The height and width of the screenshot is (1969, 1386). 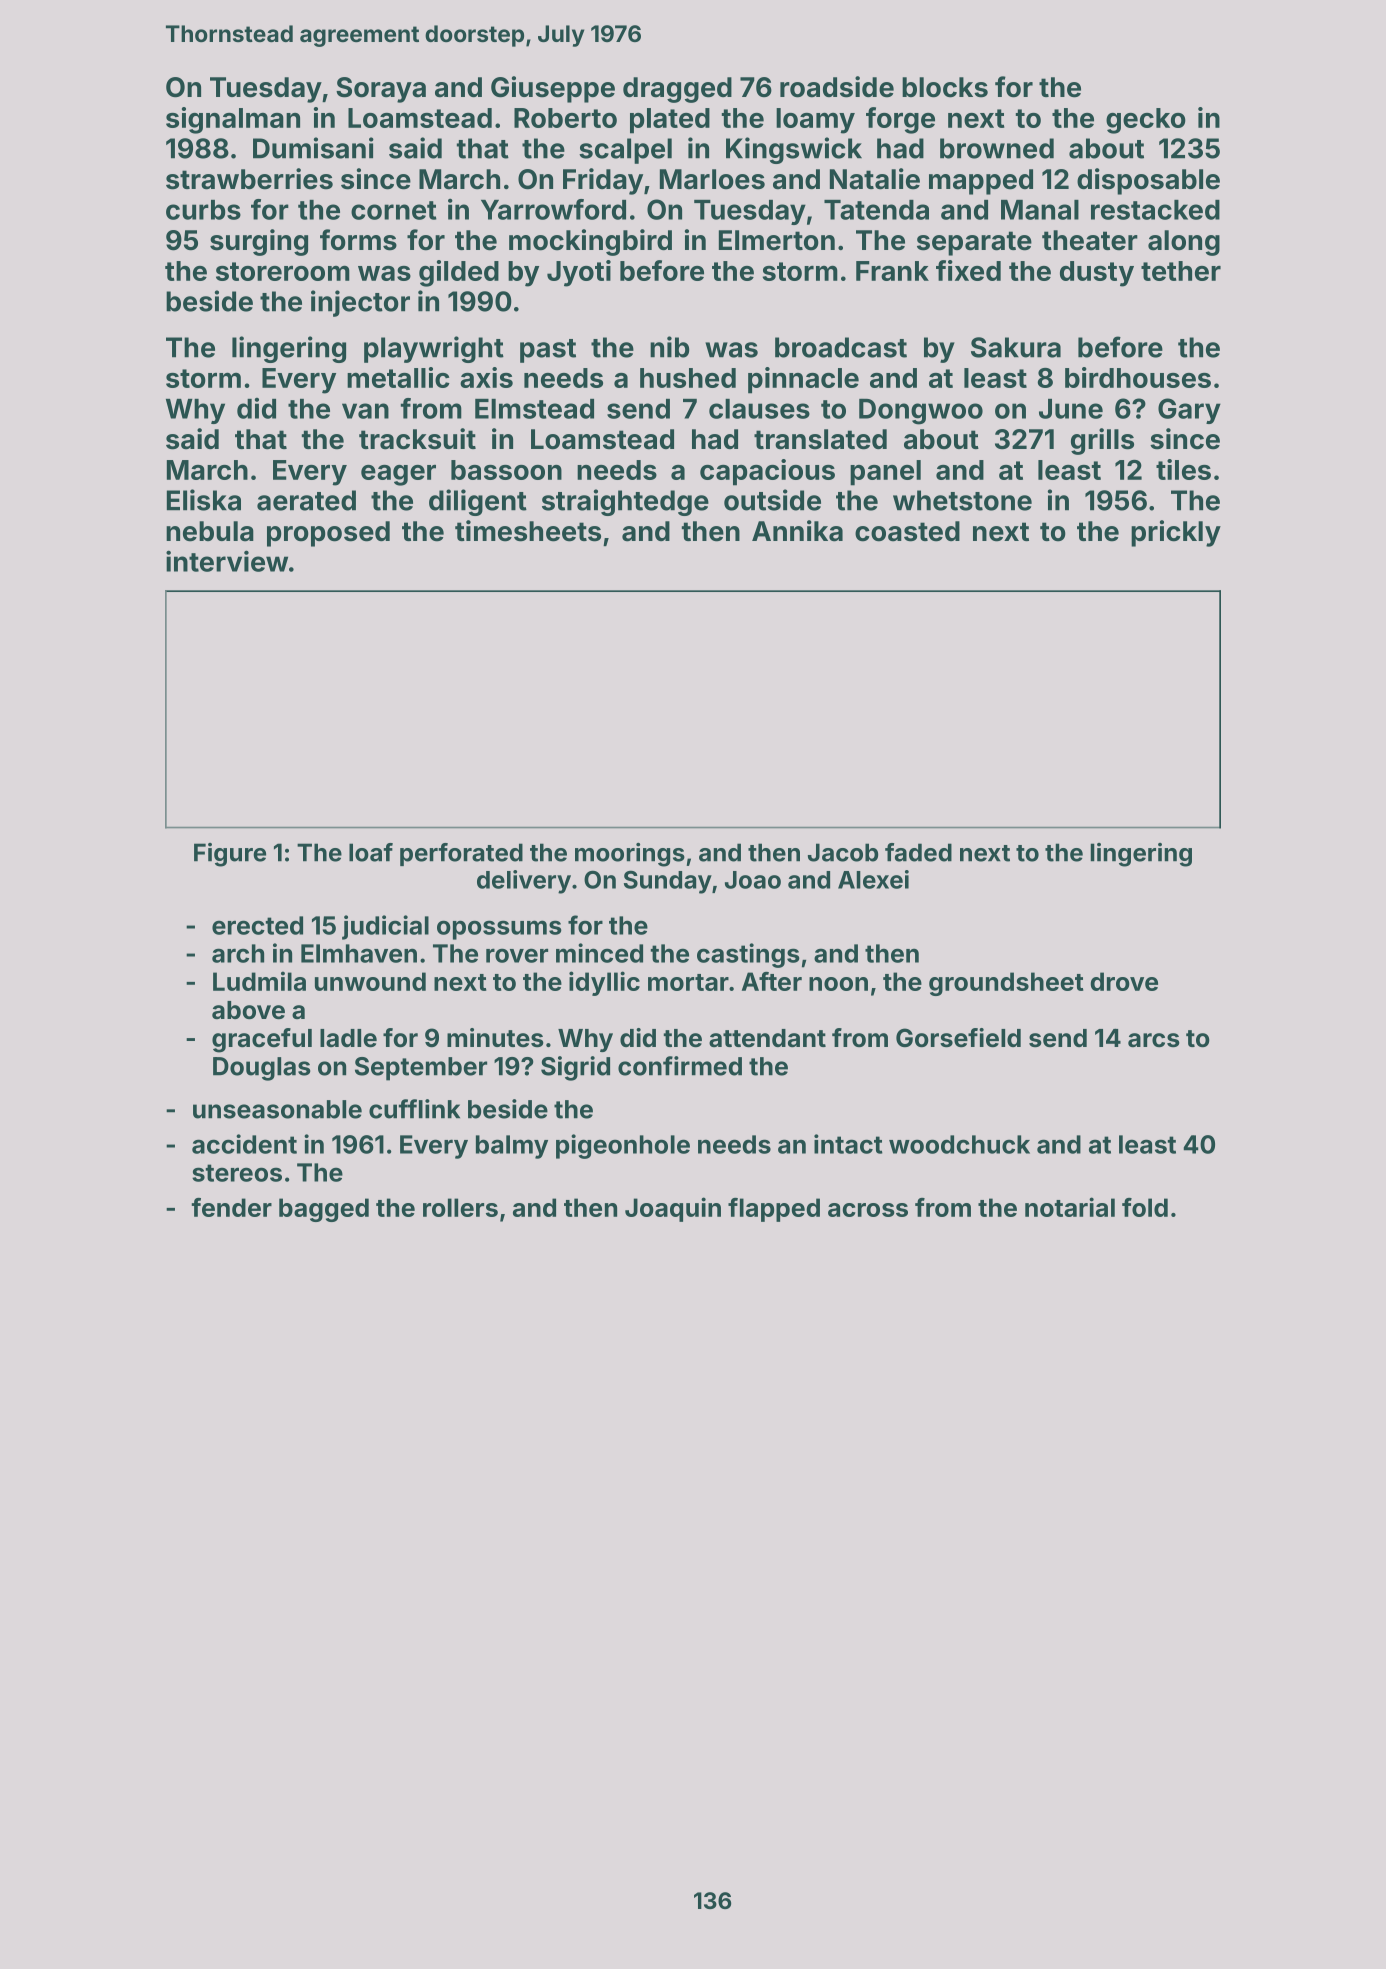 What do you see at coordinates (460, 1207) in the screenshot?
I see `rollers` at bounding box center [460, 1207].
